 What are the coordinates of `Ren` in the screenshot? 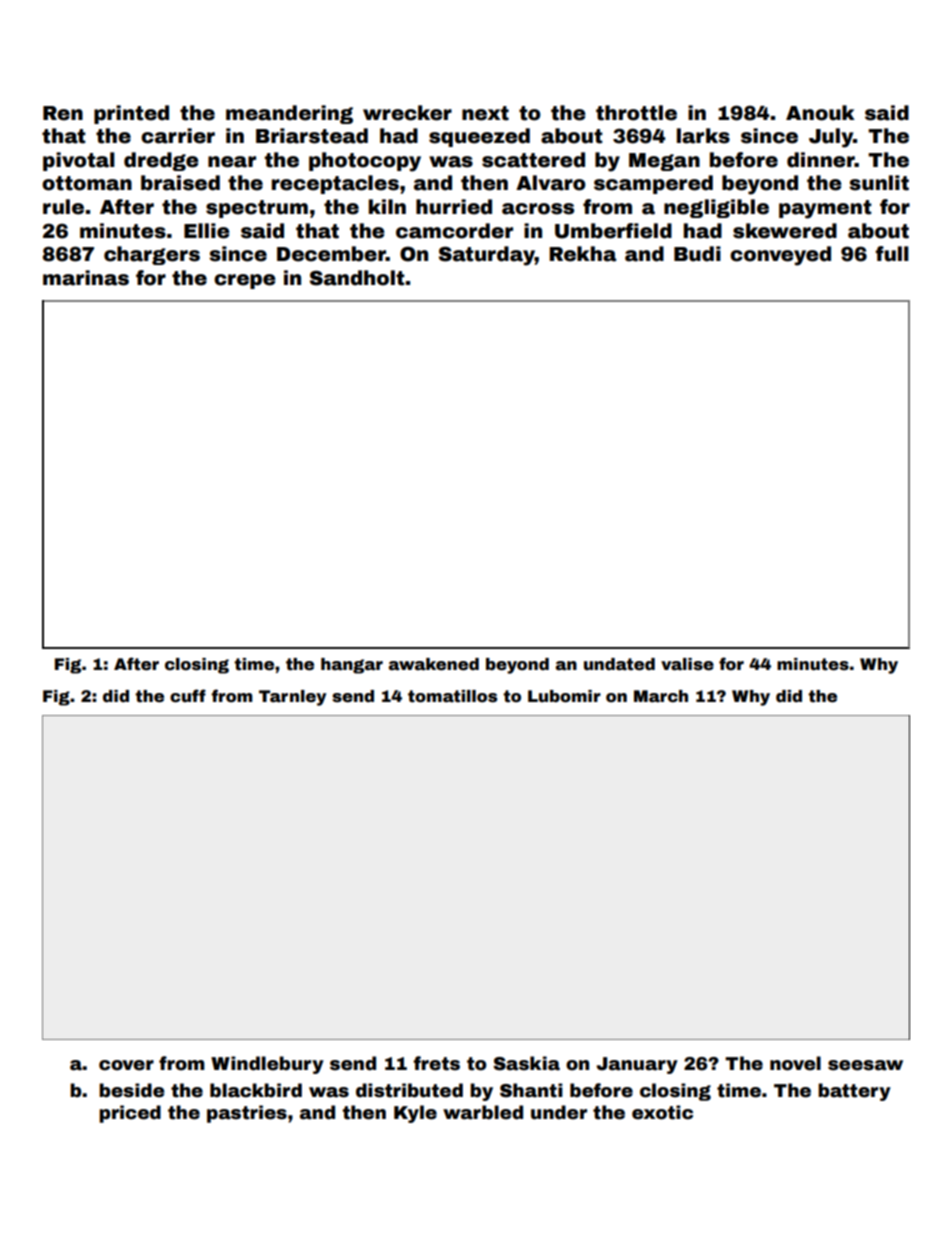 It's located at (63, 113).
